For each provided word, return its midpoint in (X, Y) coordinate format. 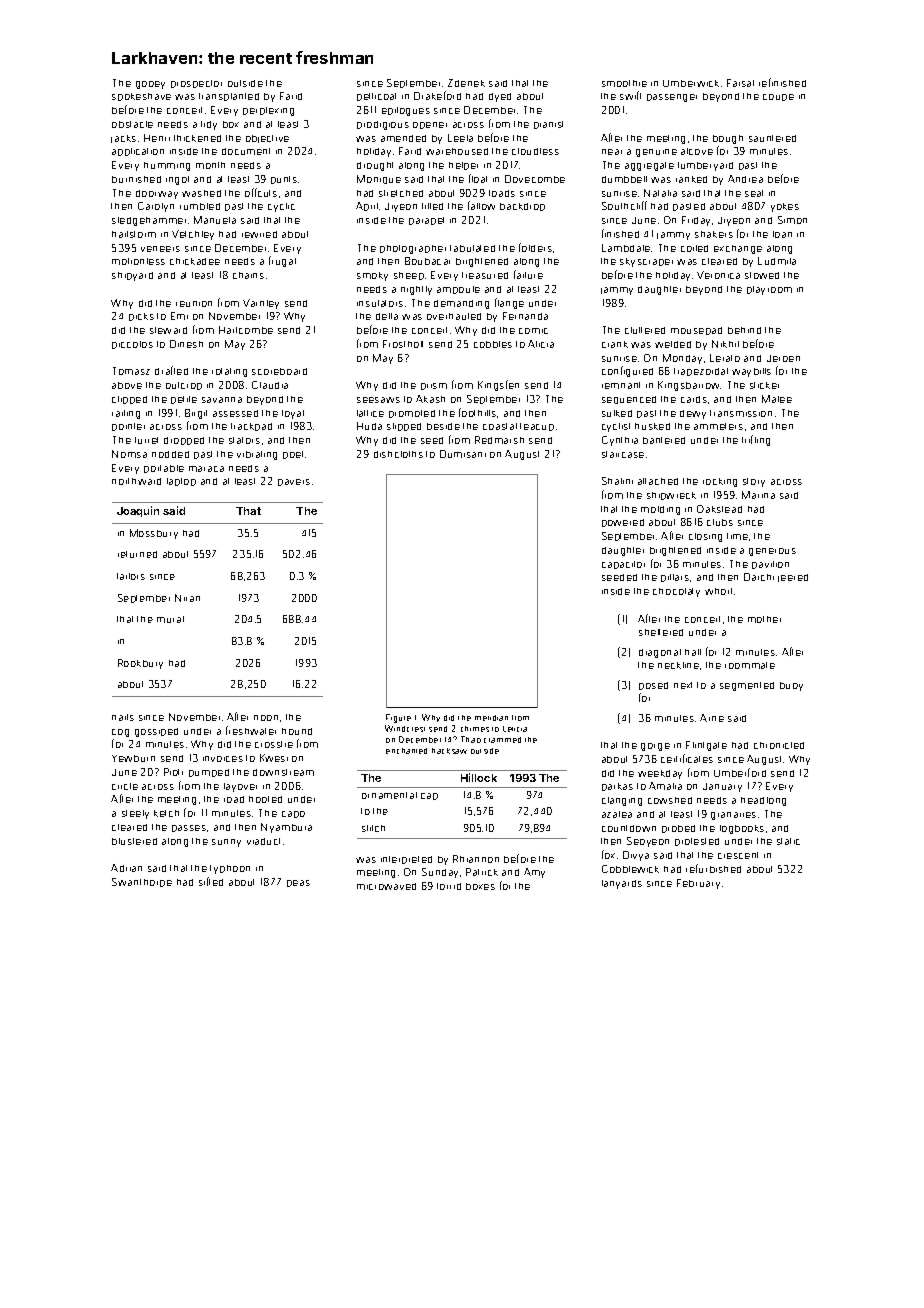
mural (170, 619)
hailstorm (134, 234)
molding (660, 510)
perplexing (268, 111)
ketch (166, 813)
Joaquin (138, 511)
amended (403, 138)
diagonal (660, 653)
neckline (678, 665)
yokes (785, 207)
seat (754, 193)
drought (375, 166)
